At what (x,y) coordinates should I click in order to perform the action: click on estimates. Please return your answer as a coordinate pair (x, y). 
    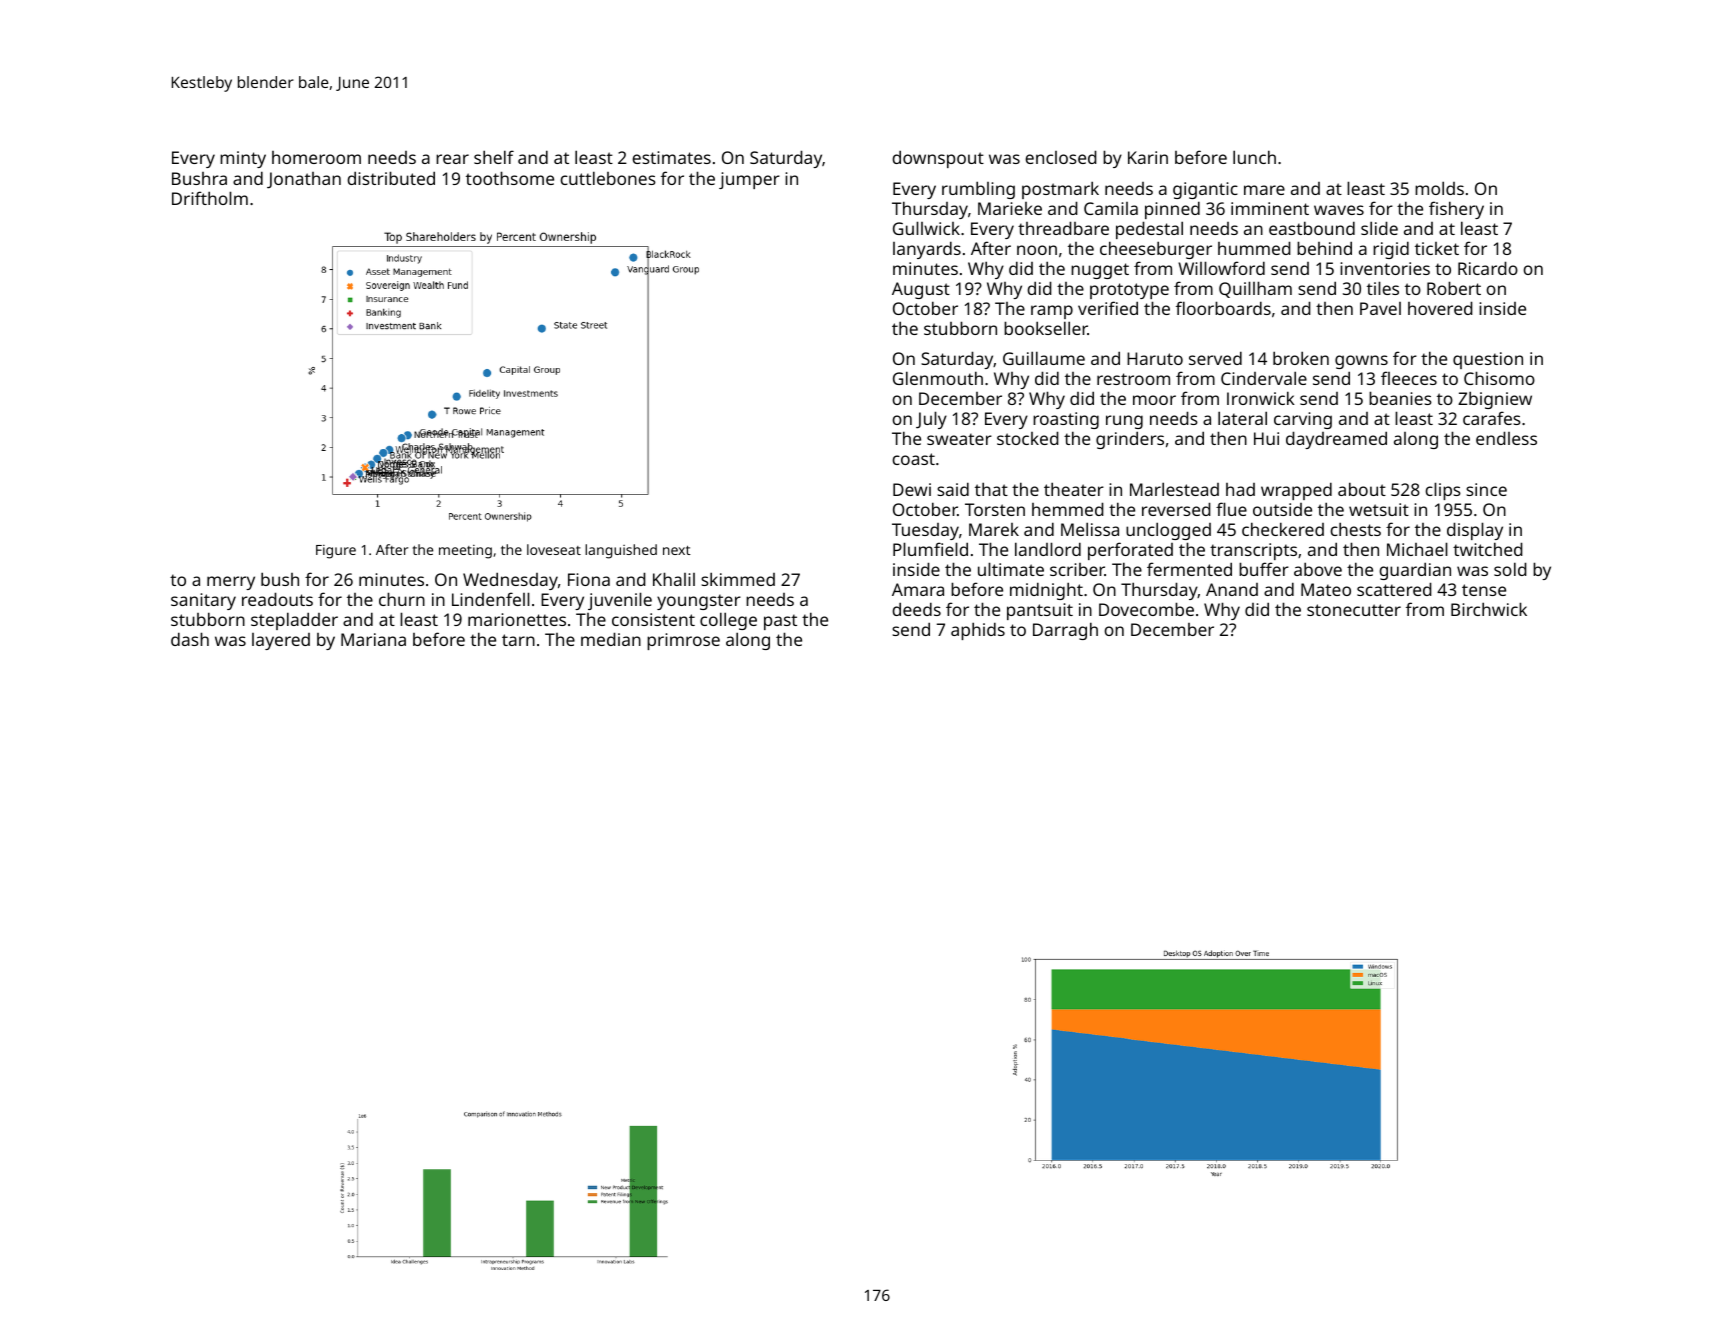
    Looking at the image, I should click on (671, 157).
